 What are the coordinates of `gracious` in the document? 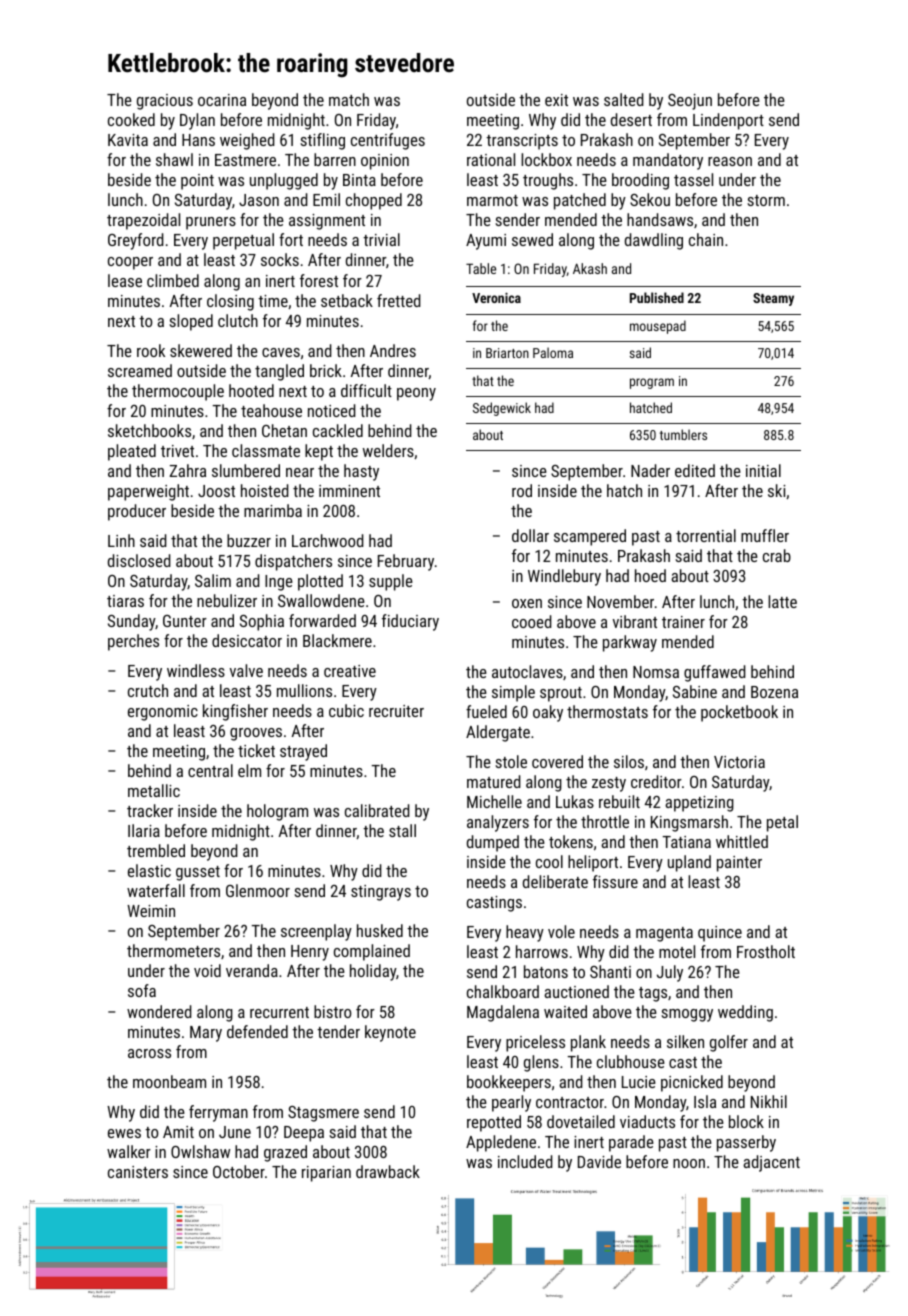 It's located at (165, 102).
